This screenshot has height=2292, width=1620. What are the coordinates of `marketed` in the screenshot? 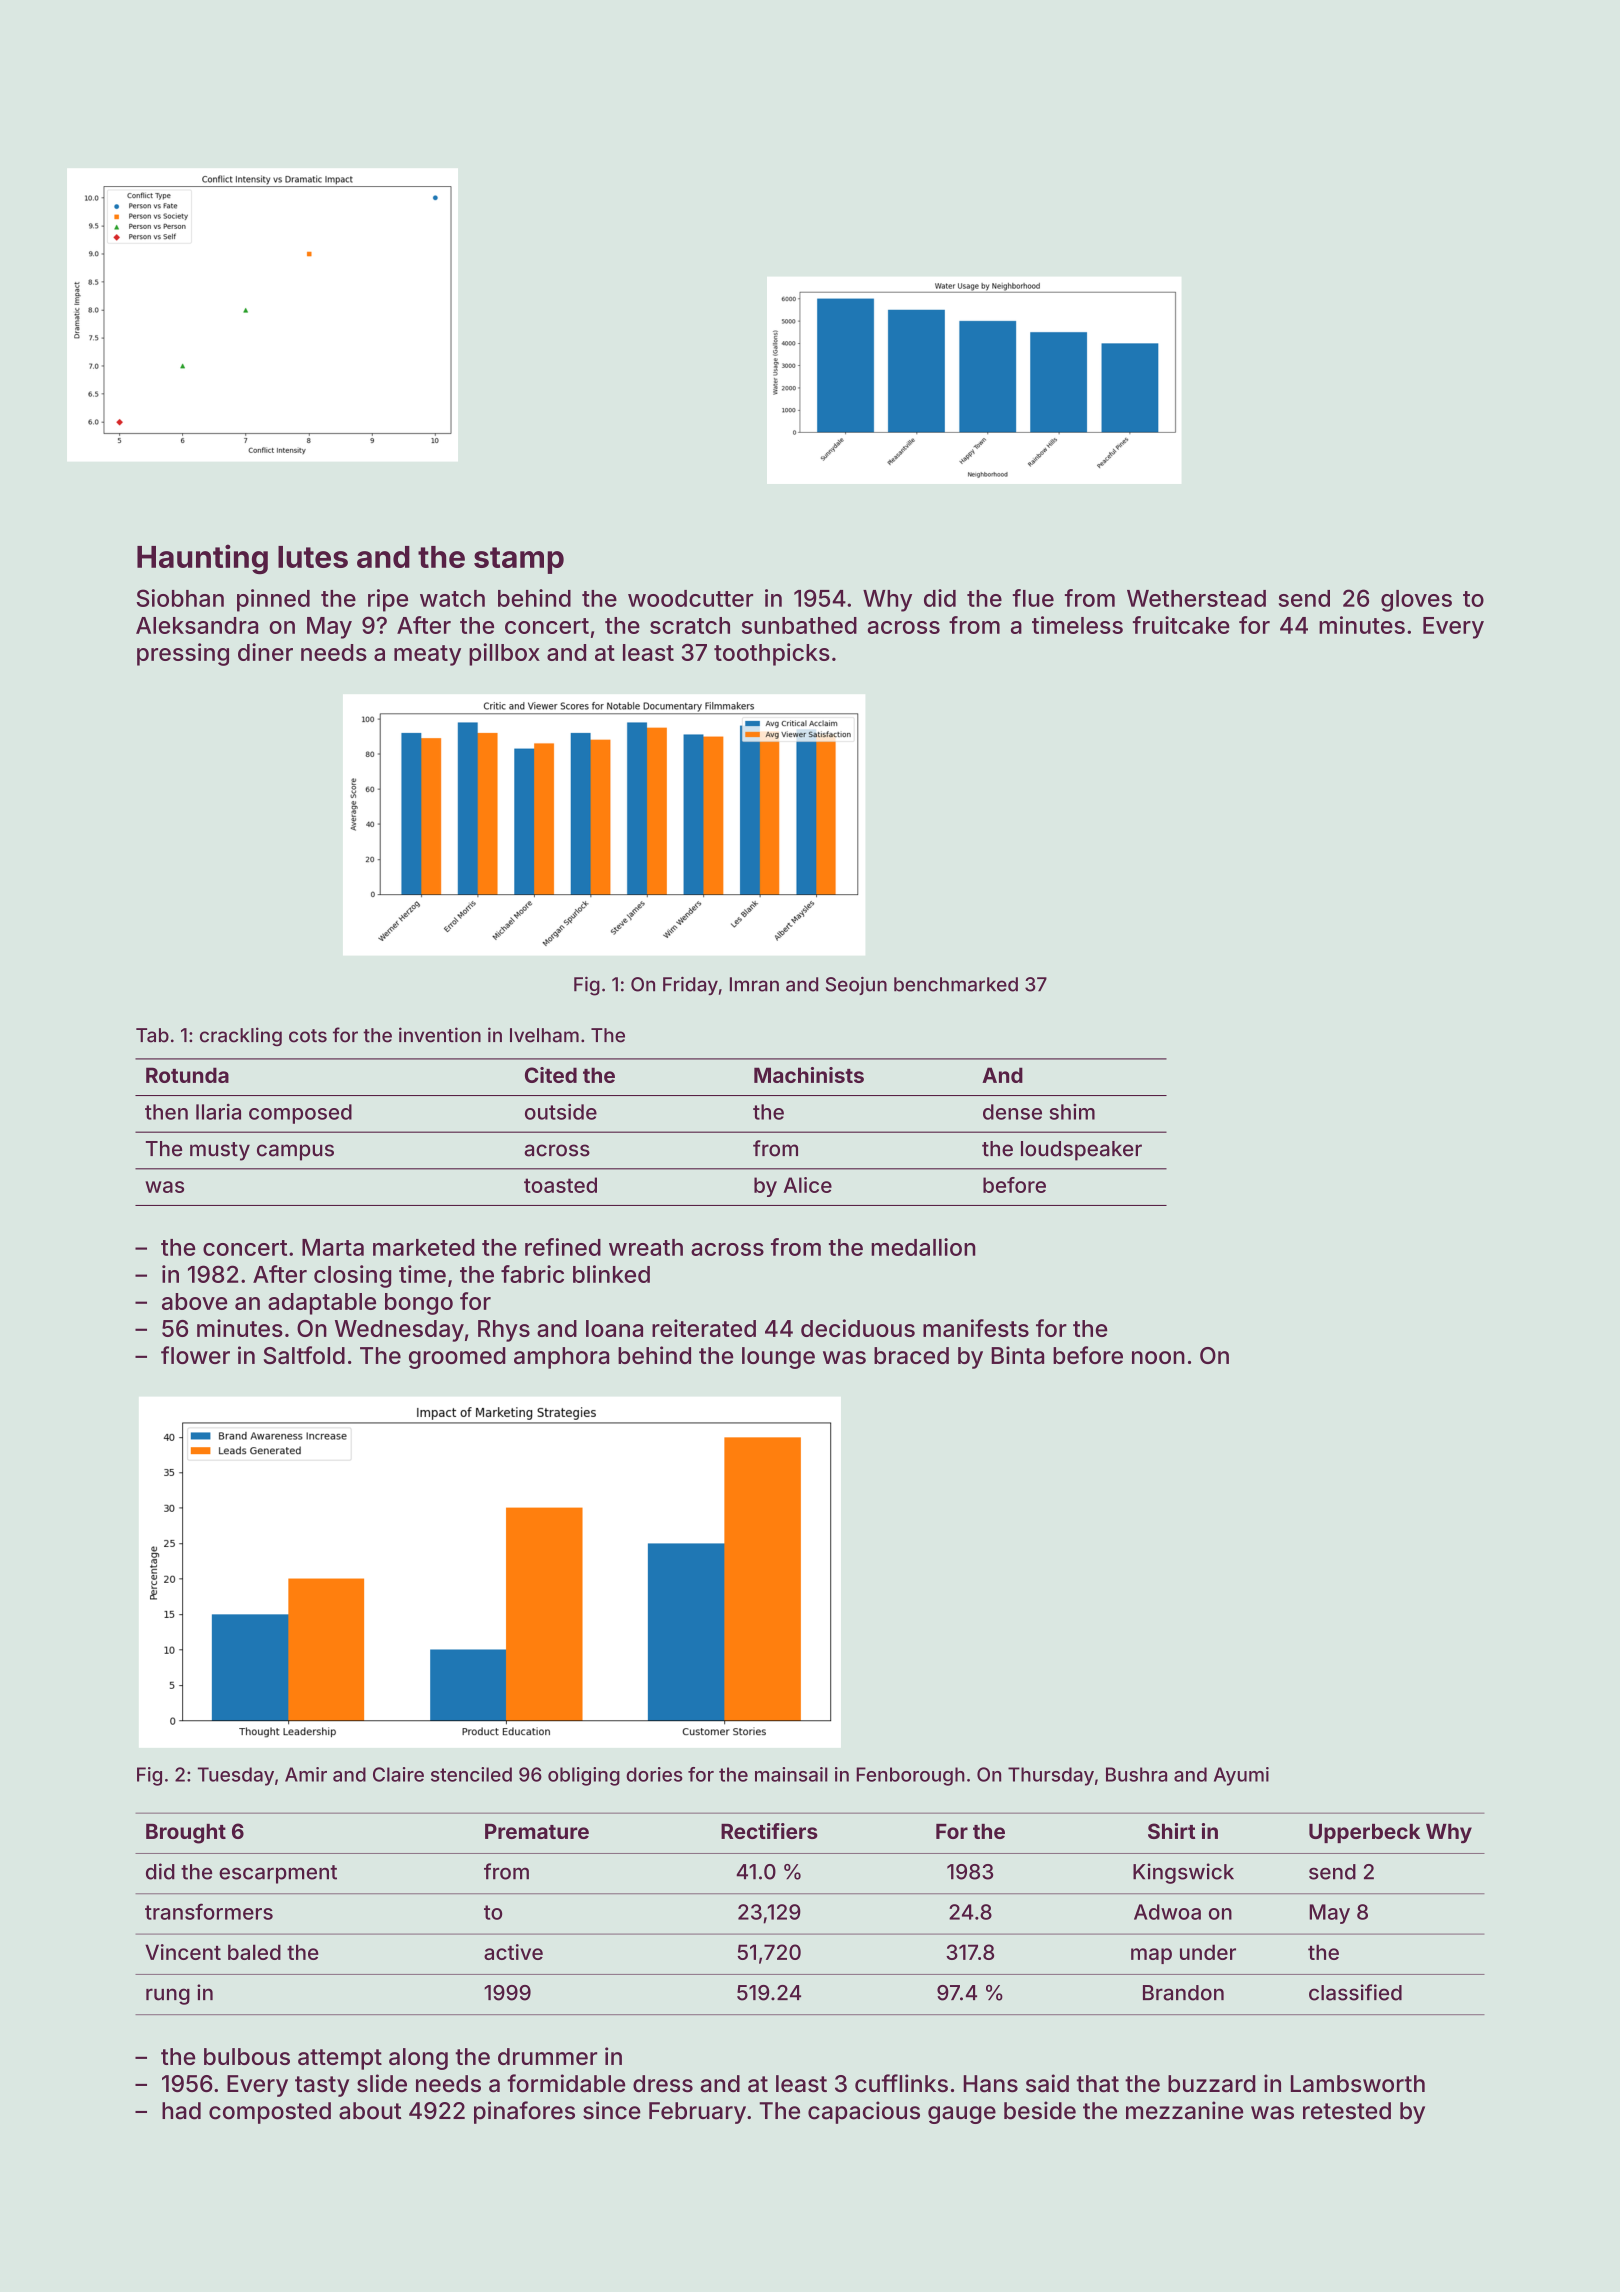 It's located at (424, 1247).
